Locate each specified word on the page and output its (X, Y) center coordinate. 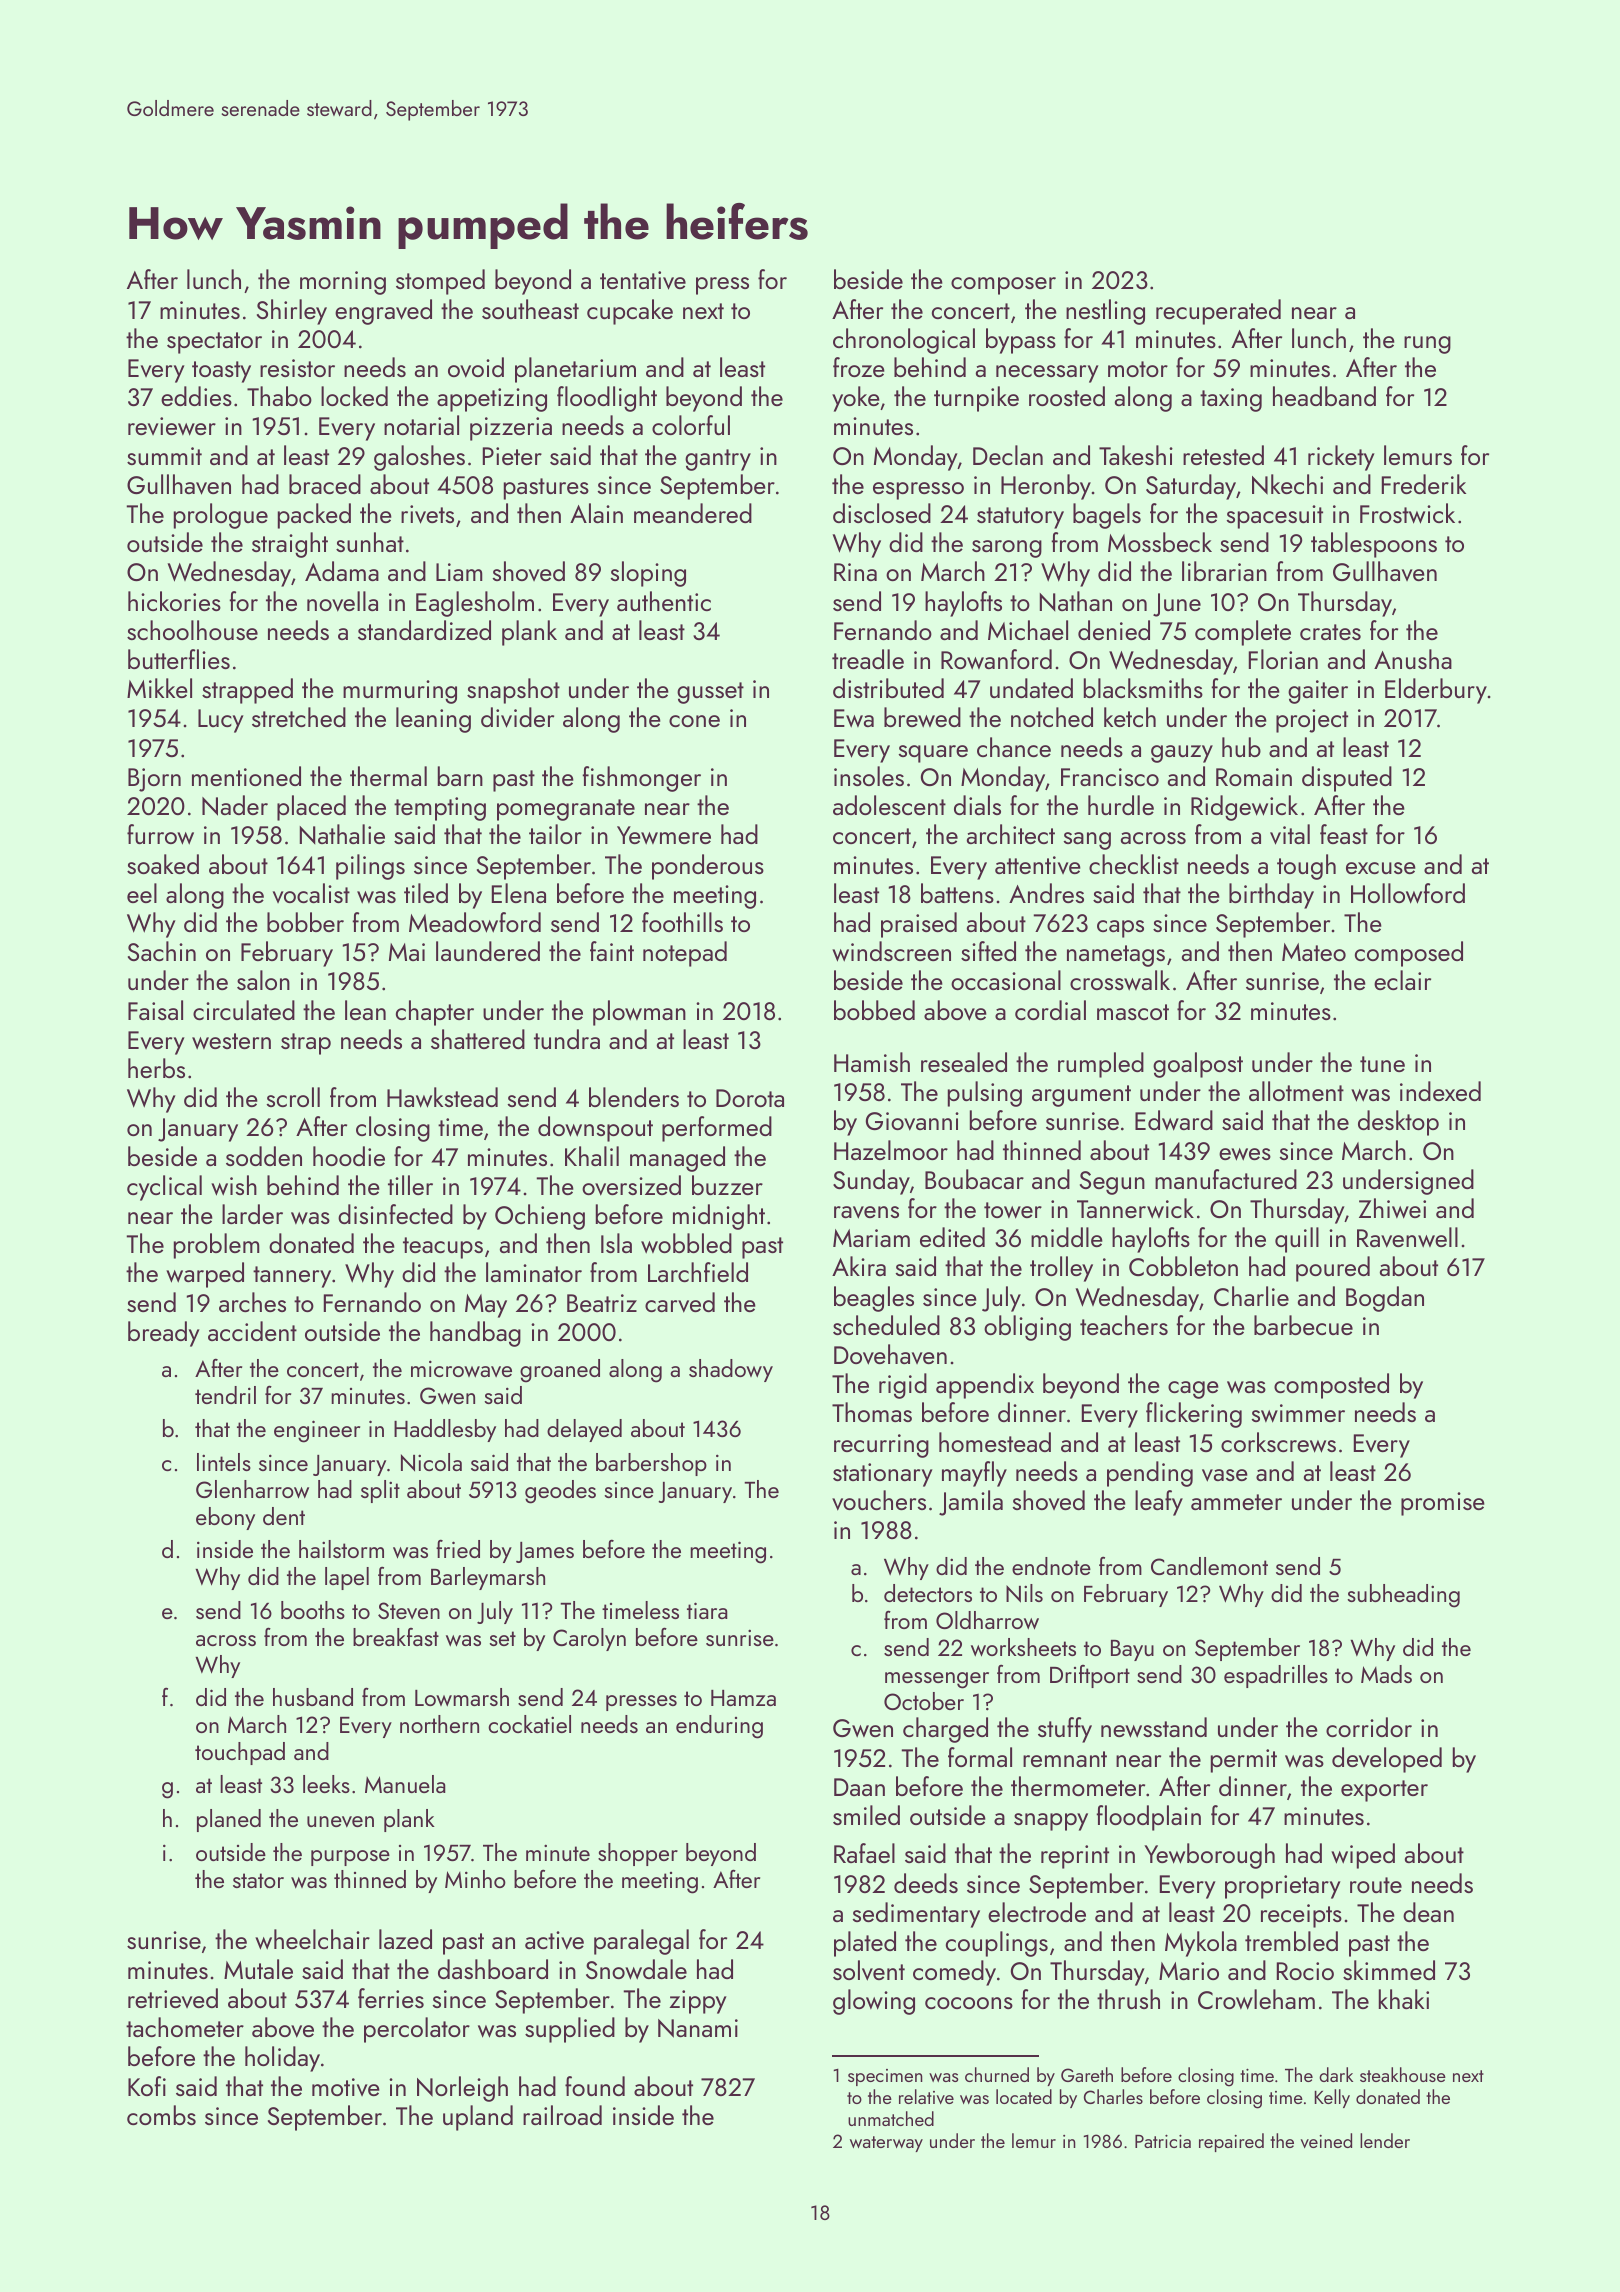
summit (164, 456)
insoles (869, 776)
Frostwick (1407, 513)
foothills (682, 922)
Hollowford (1408, 893)
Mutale (258, 1969)
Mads (1386, 1674)
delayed (584, 1430)
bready (164, 1334)
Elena (519, 893)
